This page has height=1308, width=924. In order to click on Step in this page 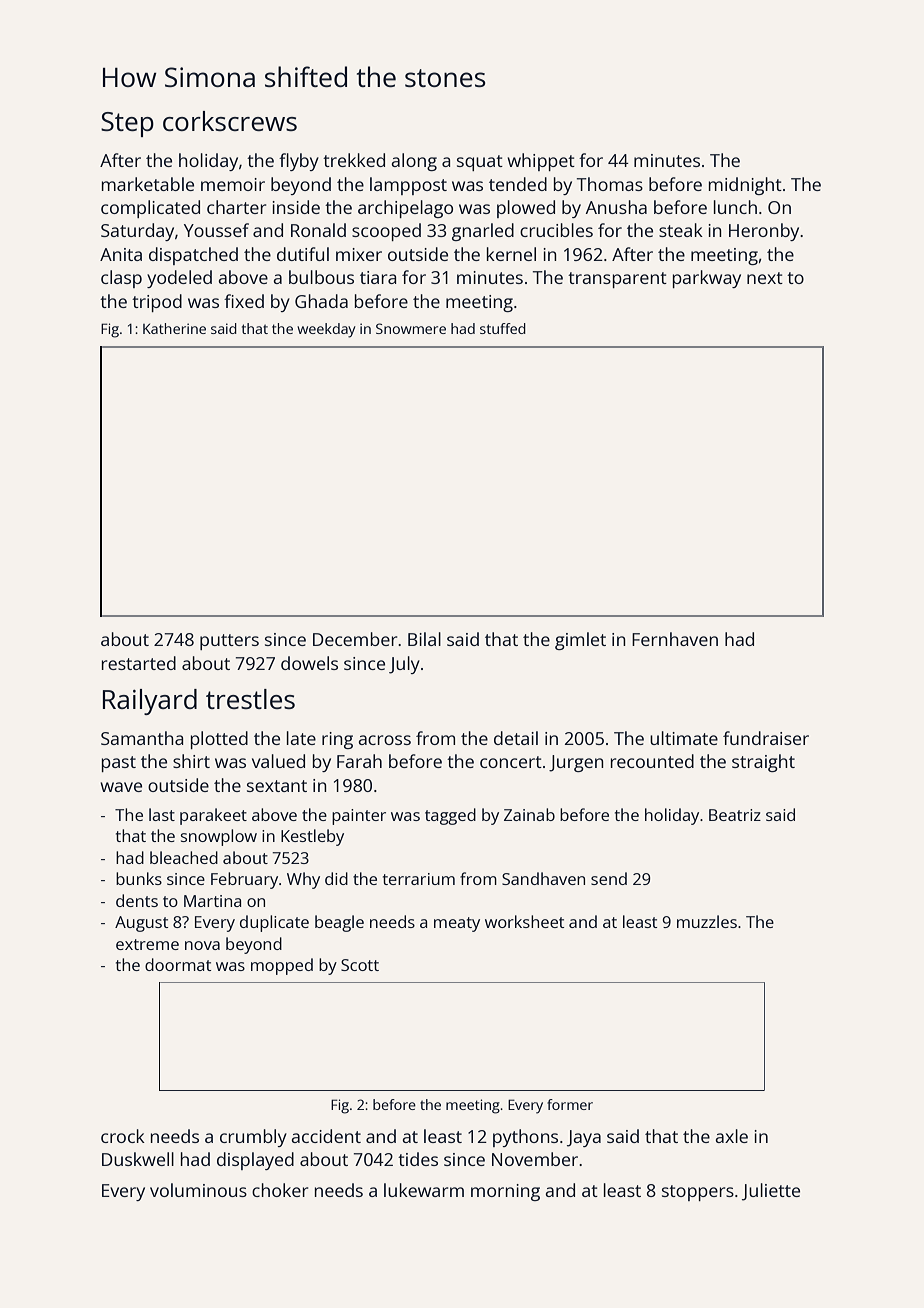, I will do `click(127, 124)`.
